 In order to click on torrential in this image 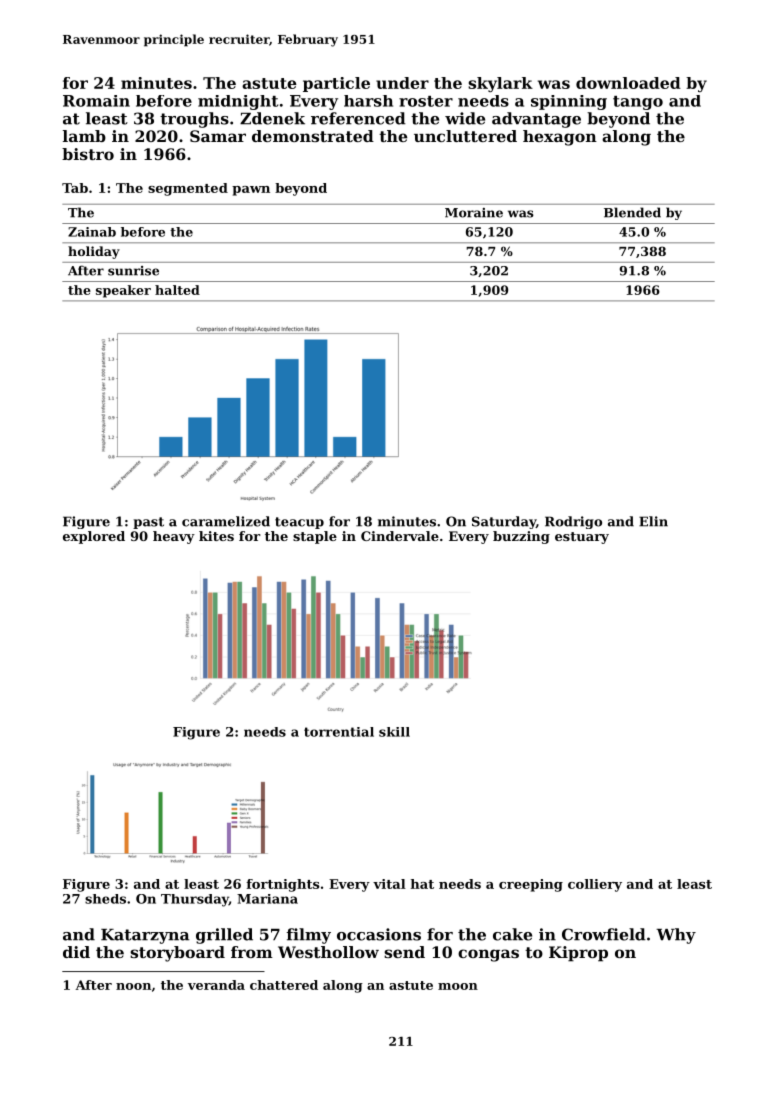, I will do `click(339, 732)`.
